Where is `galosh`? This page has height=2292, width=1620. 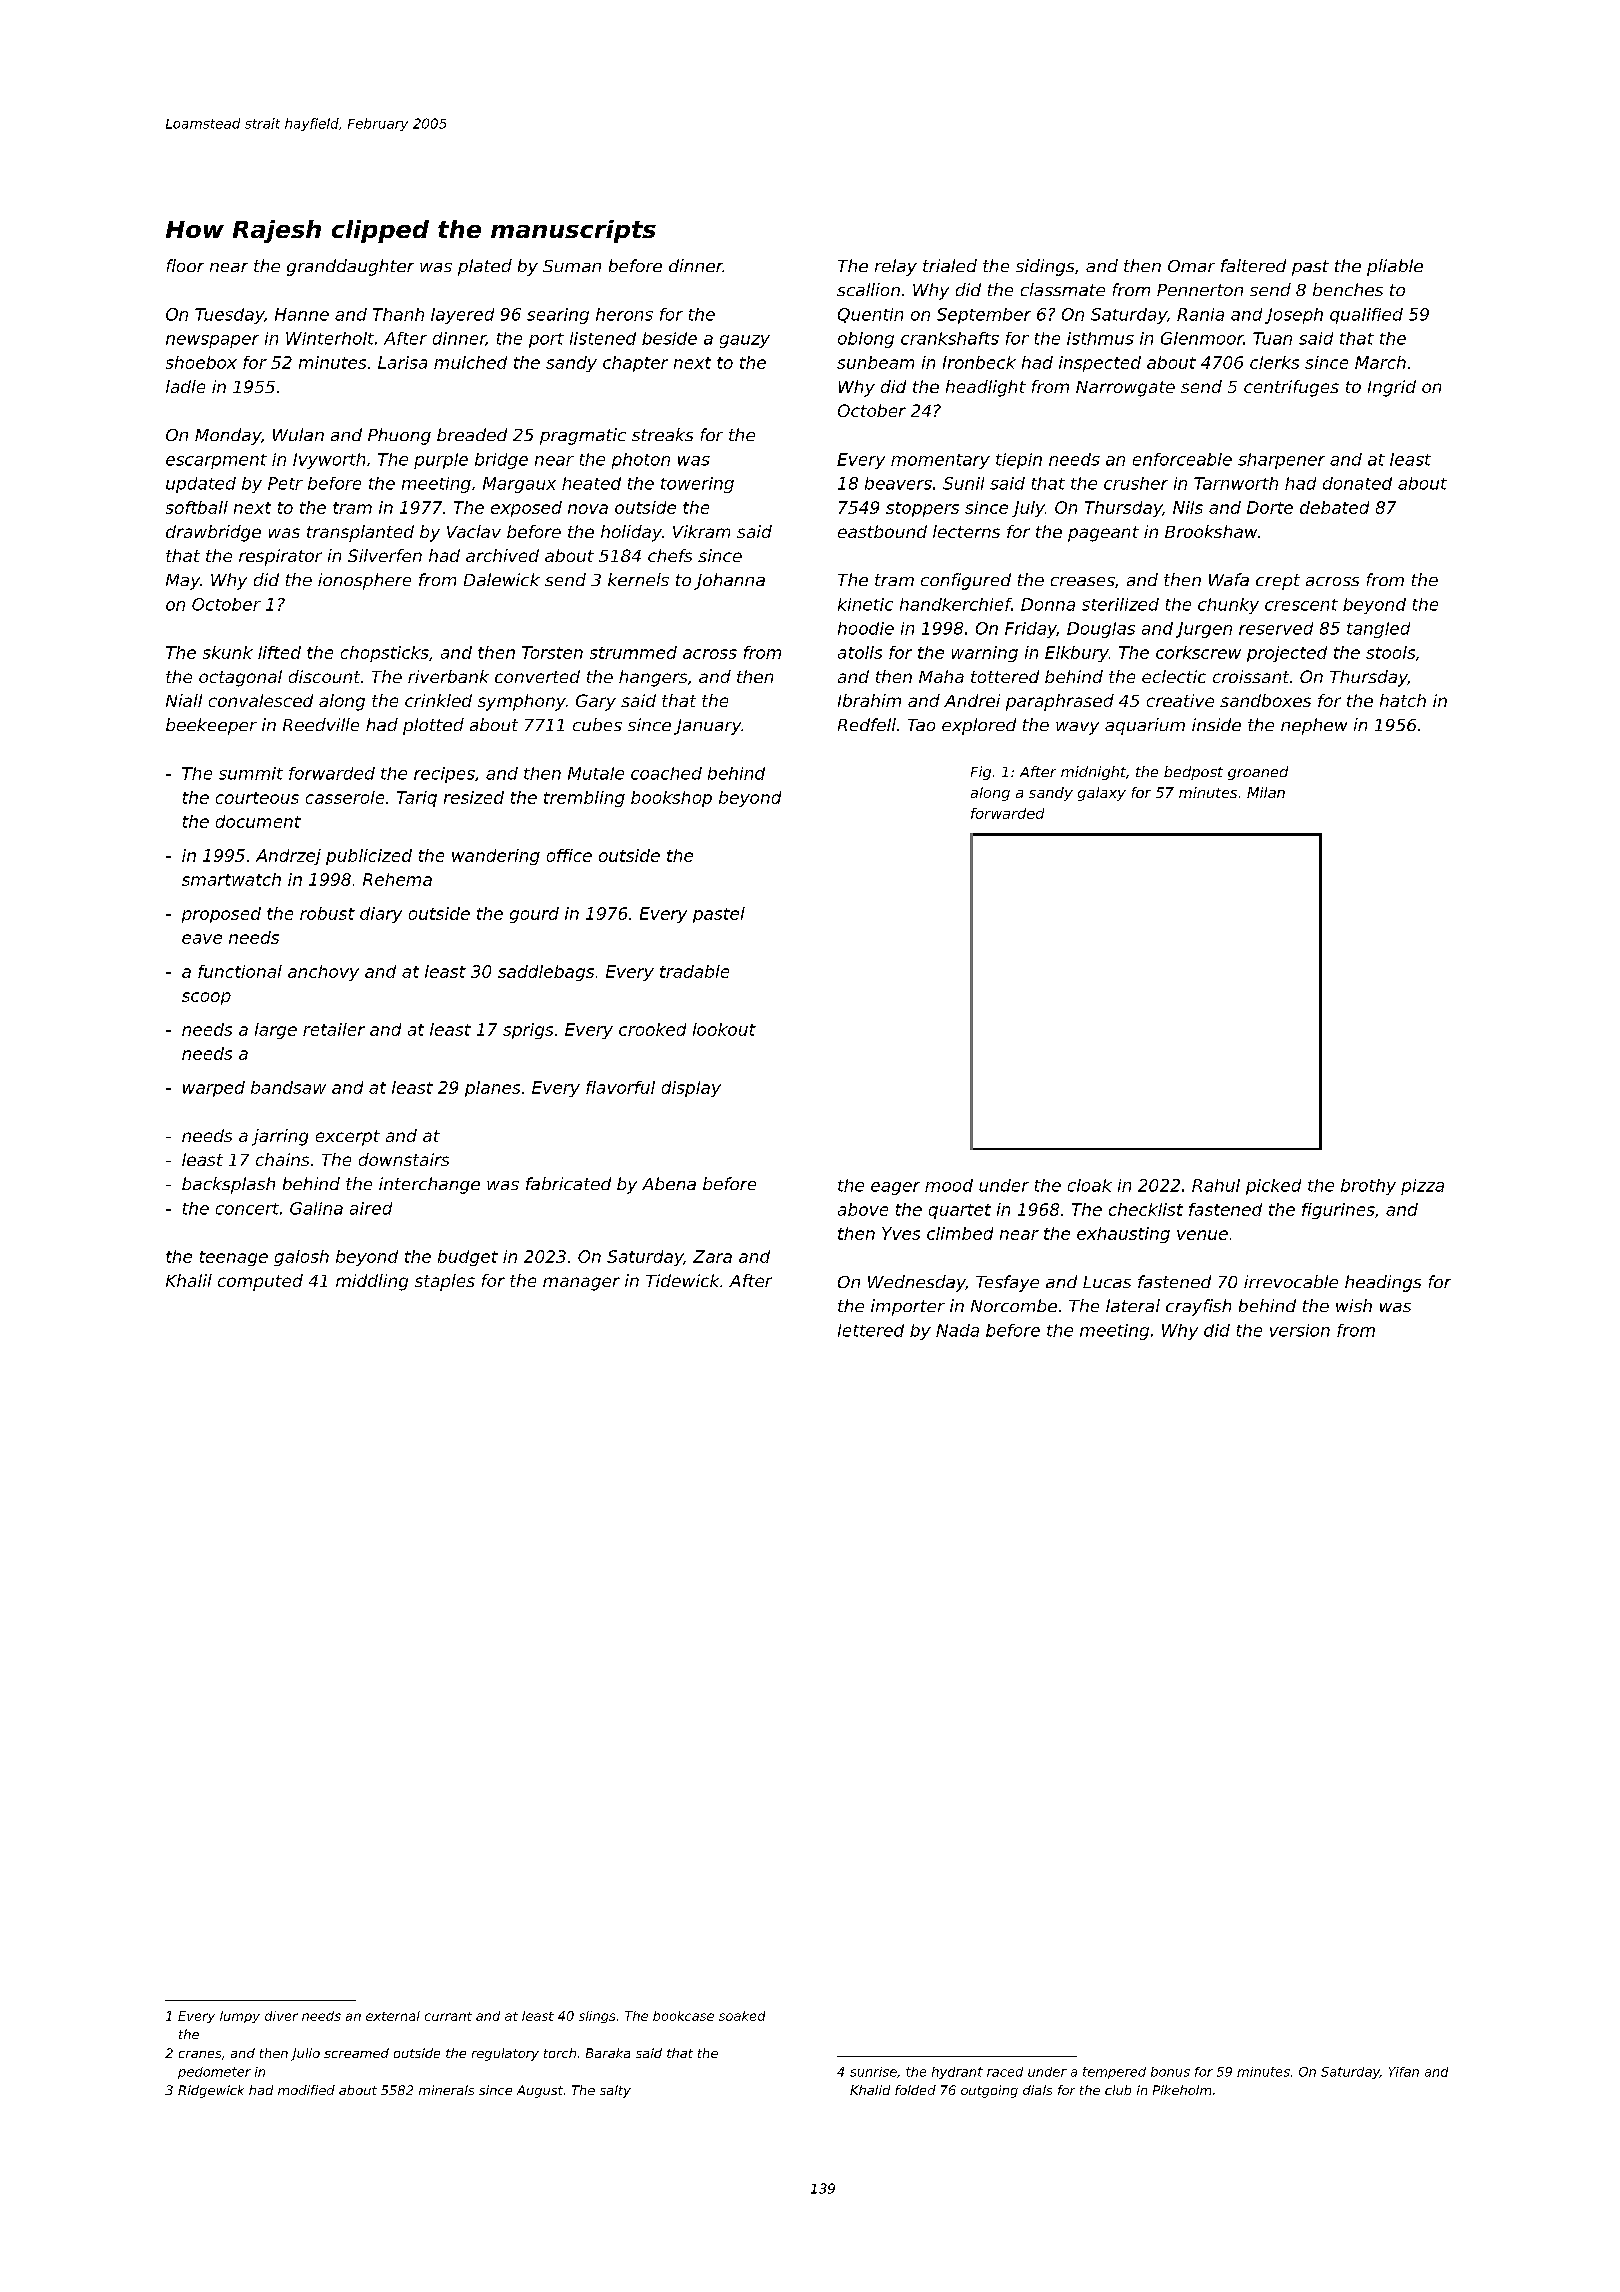 galosh is located at coordinates (301, 1258).
